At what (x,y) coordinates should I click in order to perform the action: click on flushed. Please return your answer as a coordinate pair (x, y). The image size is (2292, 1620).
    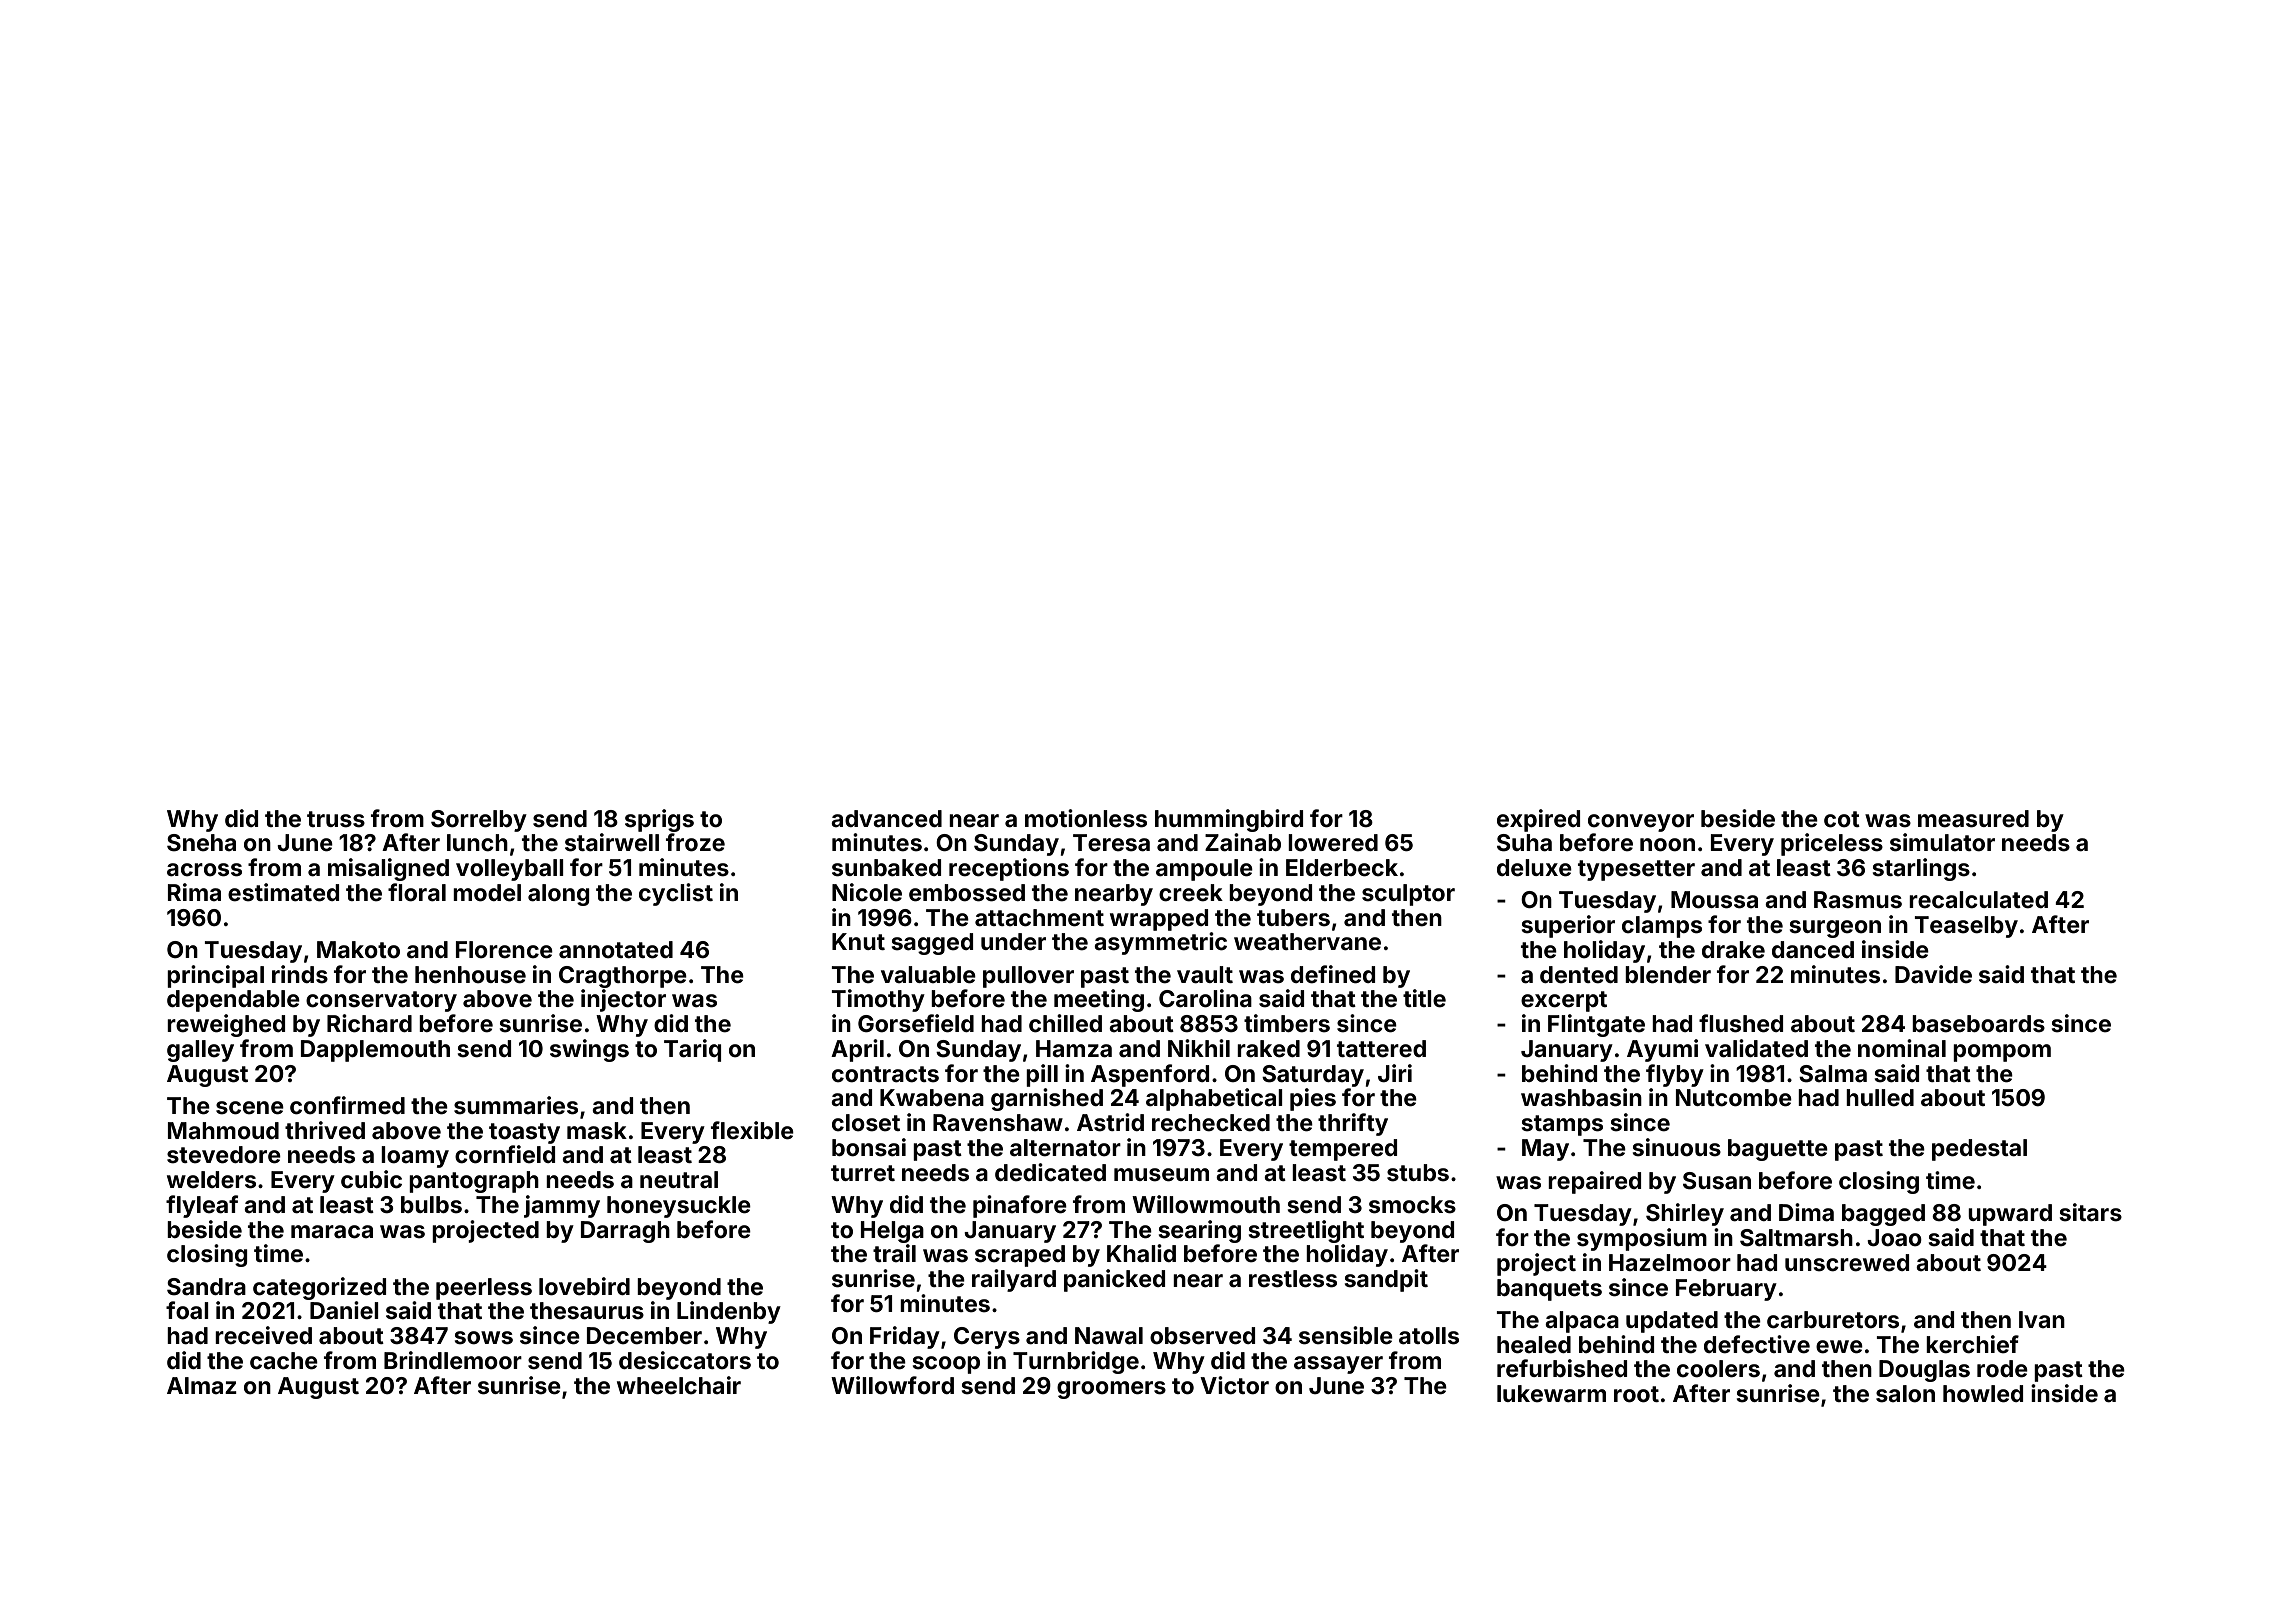
    Looking at the image, I should click on (1741, 1023).
